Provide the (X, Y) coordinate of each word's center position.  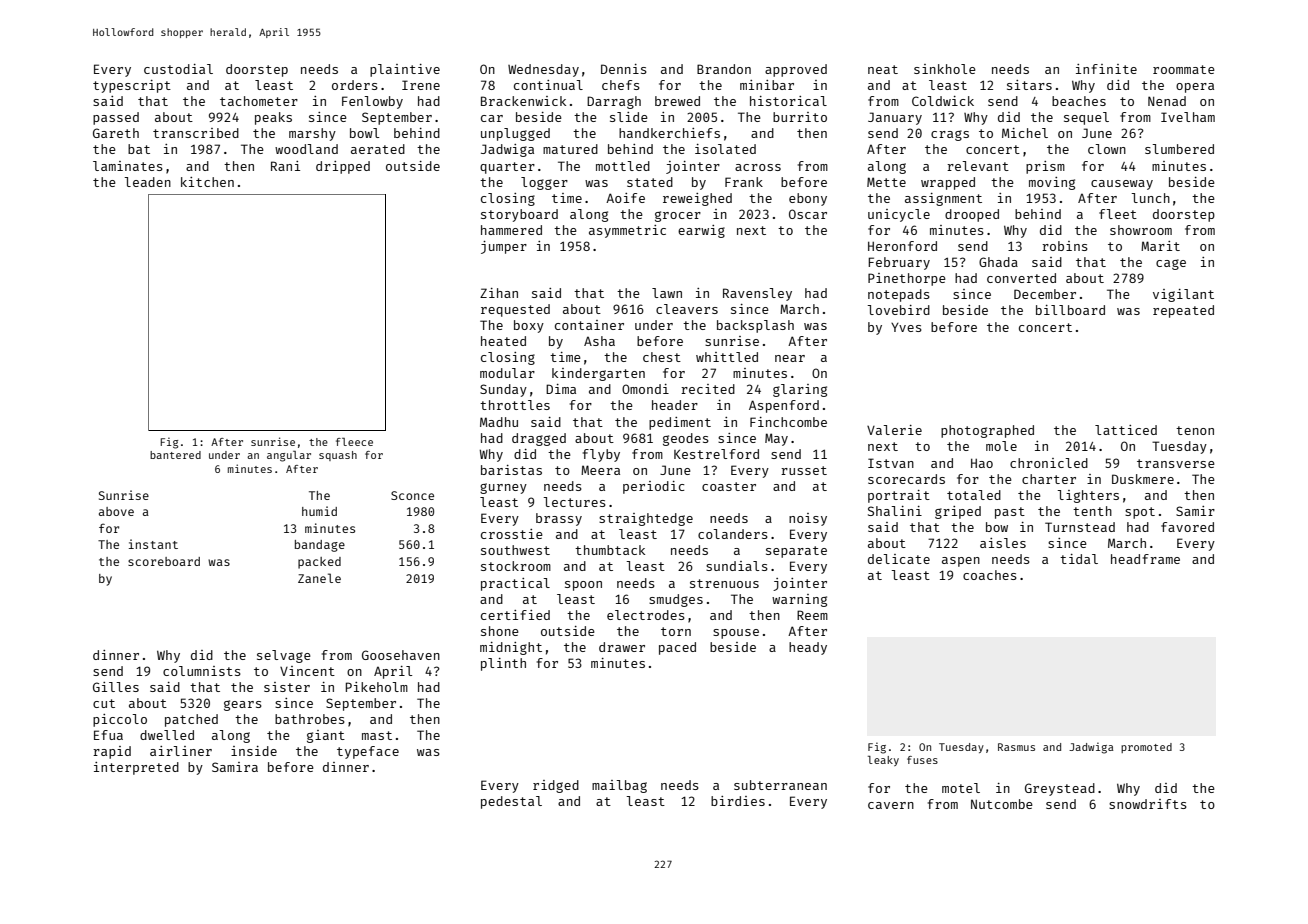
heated (503, 341)
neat (883, 69)
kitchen (207, 182)
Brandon (724, 69)
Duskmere (1143, 479)
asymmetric (627, 231)
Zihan (499, 293)
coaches (990, 575)
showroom (1141, 230)
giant (326, 736)
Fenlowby (372, 102)
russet (804, 470)
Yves (906, 327)
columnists (202, 671)
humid (319, 511)
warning (799, 600)
